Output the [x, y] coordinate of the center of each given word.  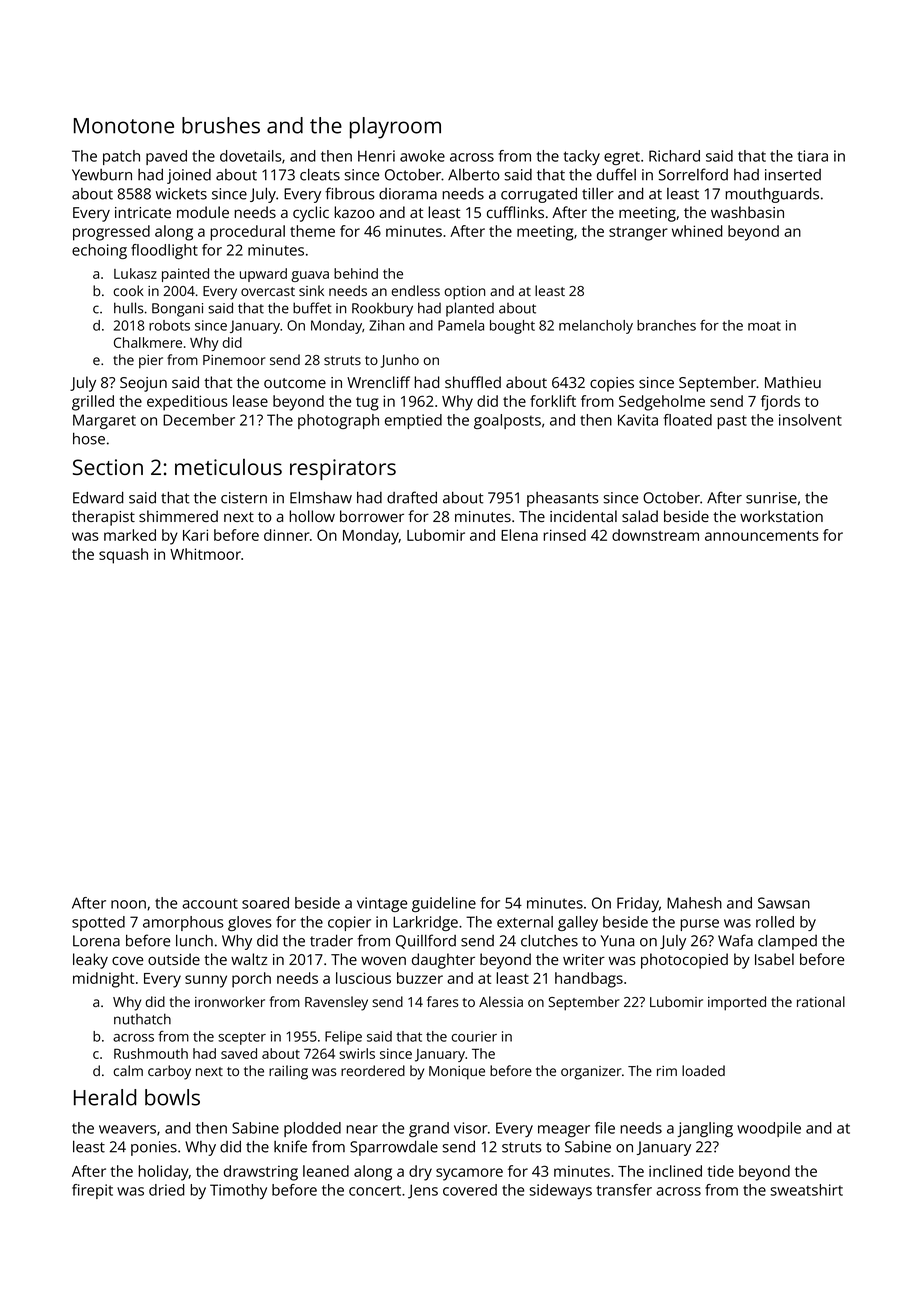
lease [250, 401]
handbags [589, 980]
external [525, 922]
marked [130, 535]
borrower [372, 516]
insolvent [810, 420]
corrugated [539, 195]
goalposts [507, 421]
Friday [638, 904]
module [203, 212]
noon [128, 904]
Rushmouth [151, 1053]
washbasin [747, 212]
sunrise [771, 498]
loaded [703, 1070]
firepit [92, 1191]
